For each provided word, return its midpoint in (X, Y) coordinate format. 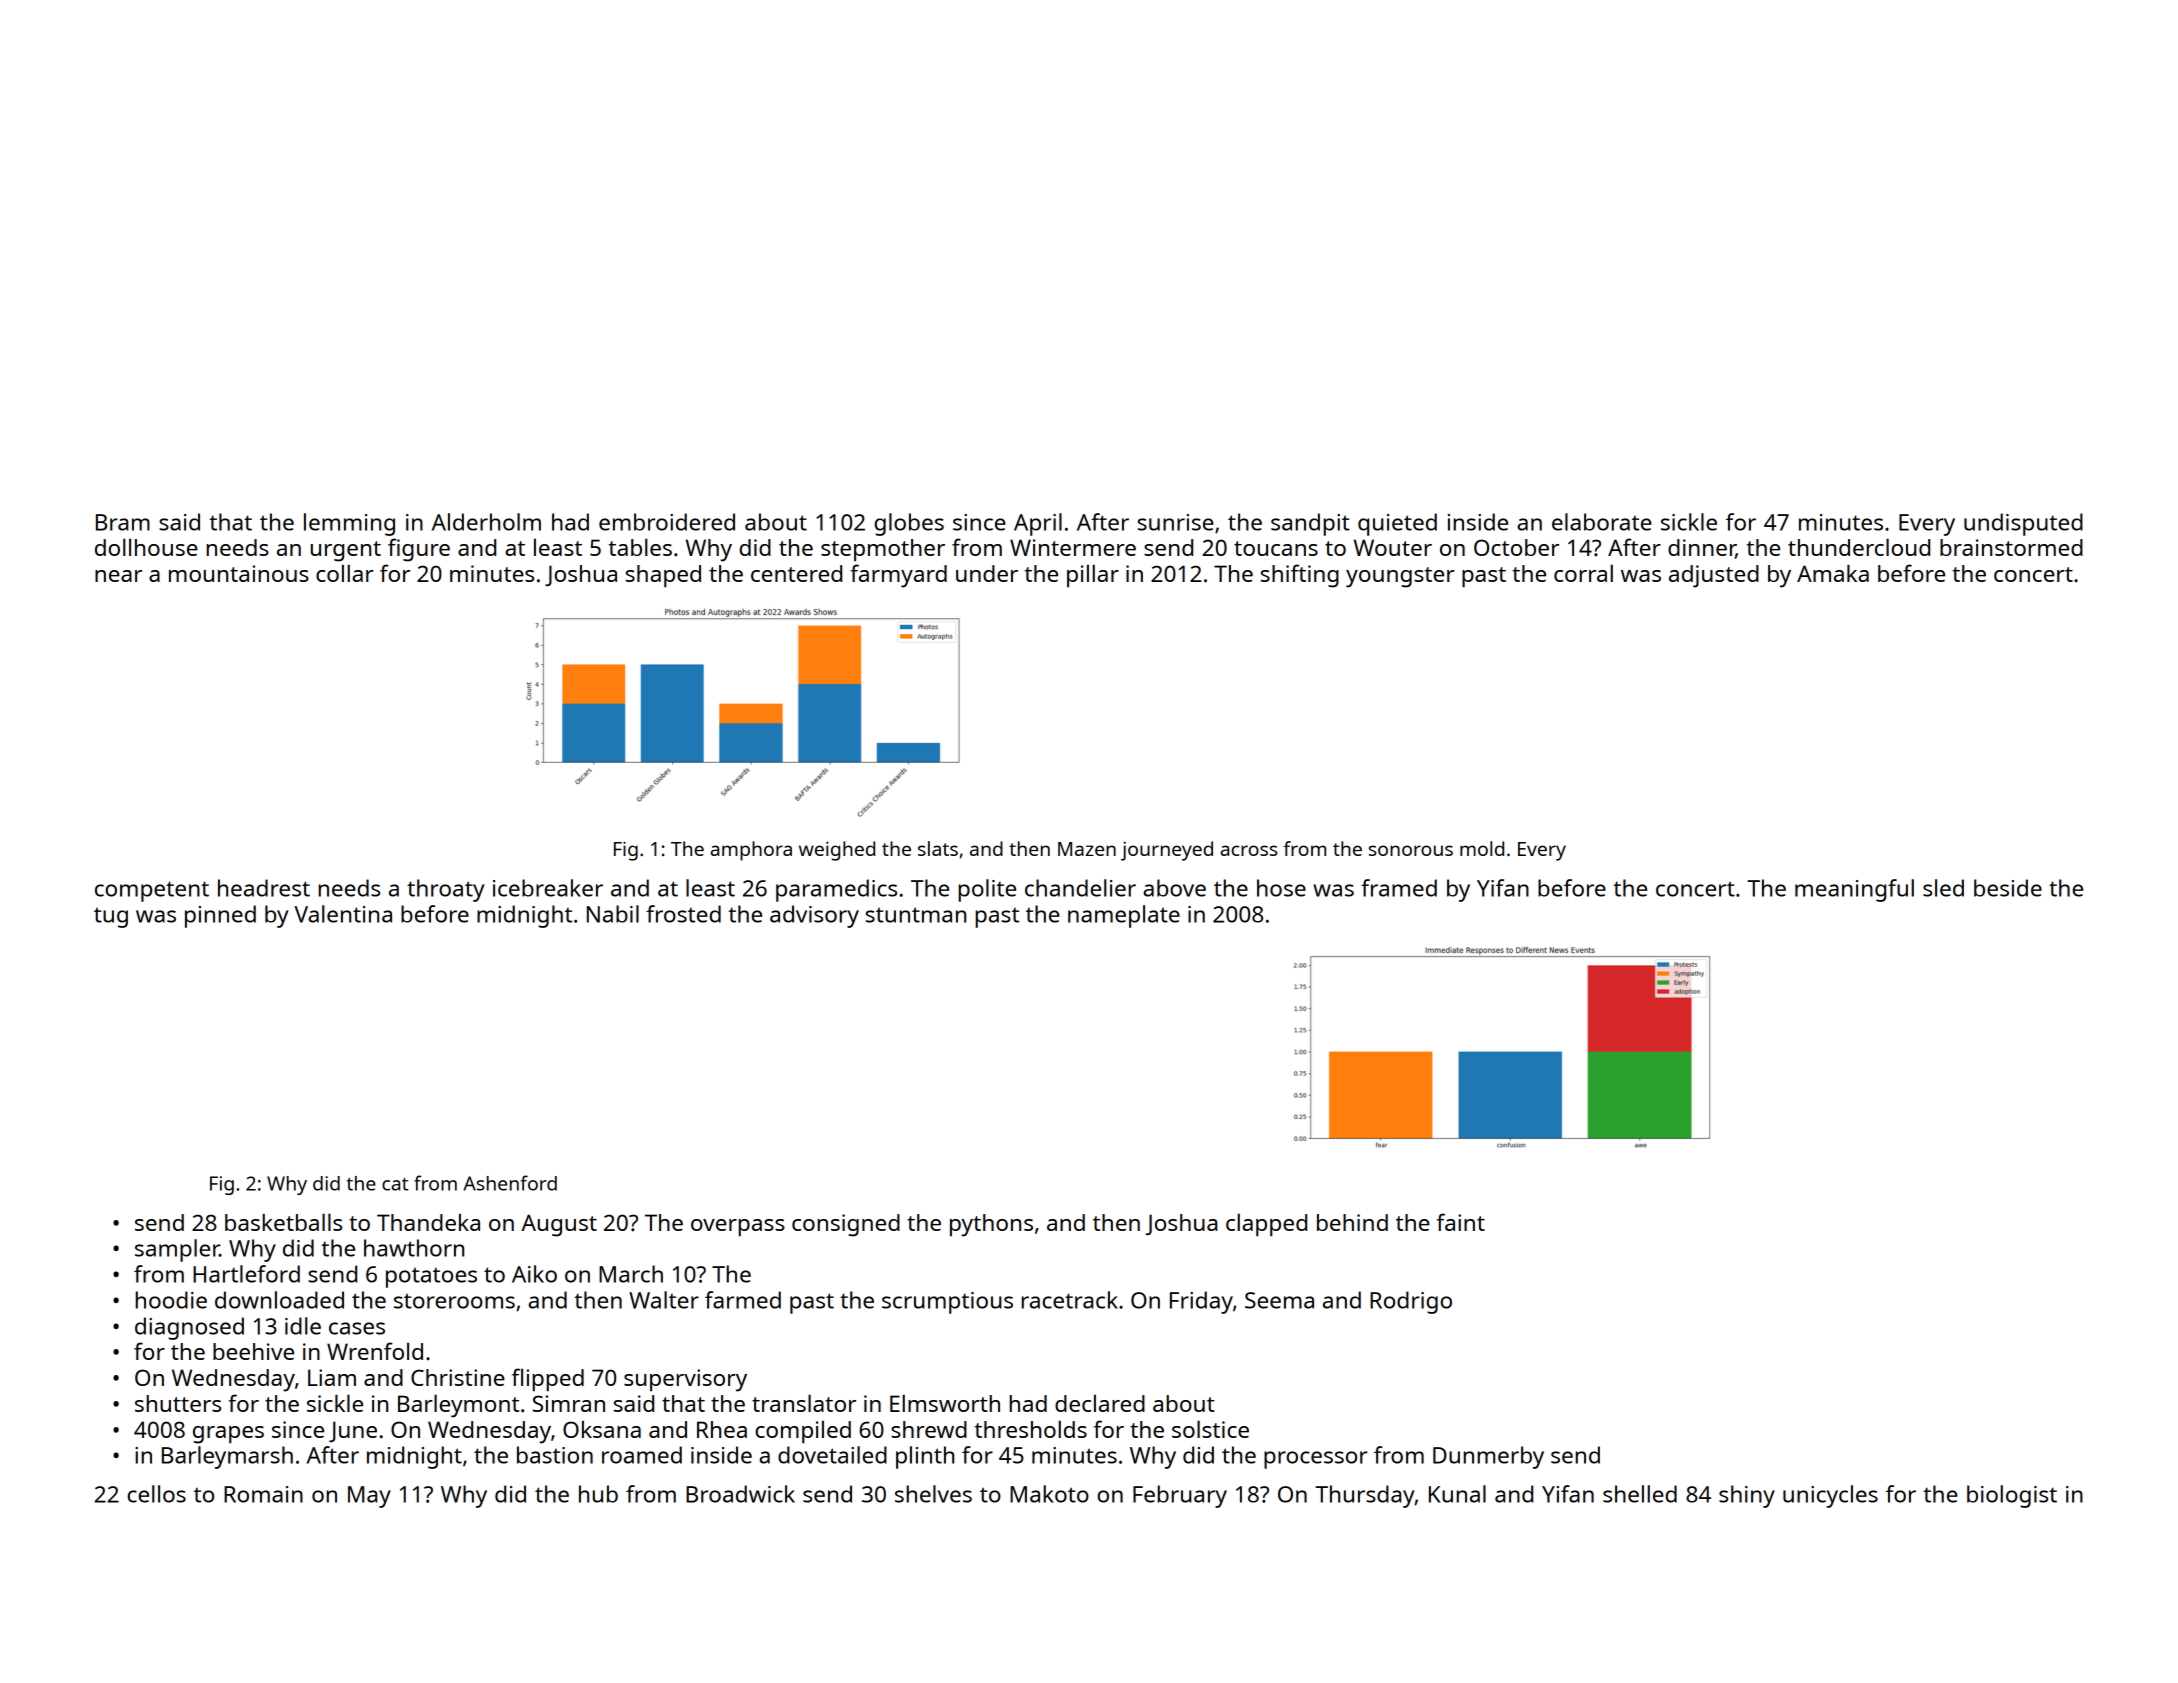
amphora (751, 851)
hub (598, 1494)
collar (345, 573)
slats (938, 848)
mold (1482, 848)
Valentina (343, 914)
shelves (933, 1494)
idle (303, 1326)
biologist (2012, 1496)
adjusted (1714, 576)
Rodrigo (1411, 1302)
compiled (803, 1431)
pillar (1093, 575)
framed (1399, 888)
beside (2008, 888)
